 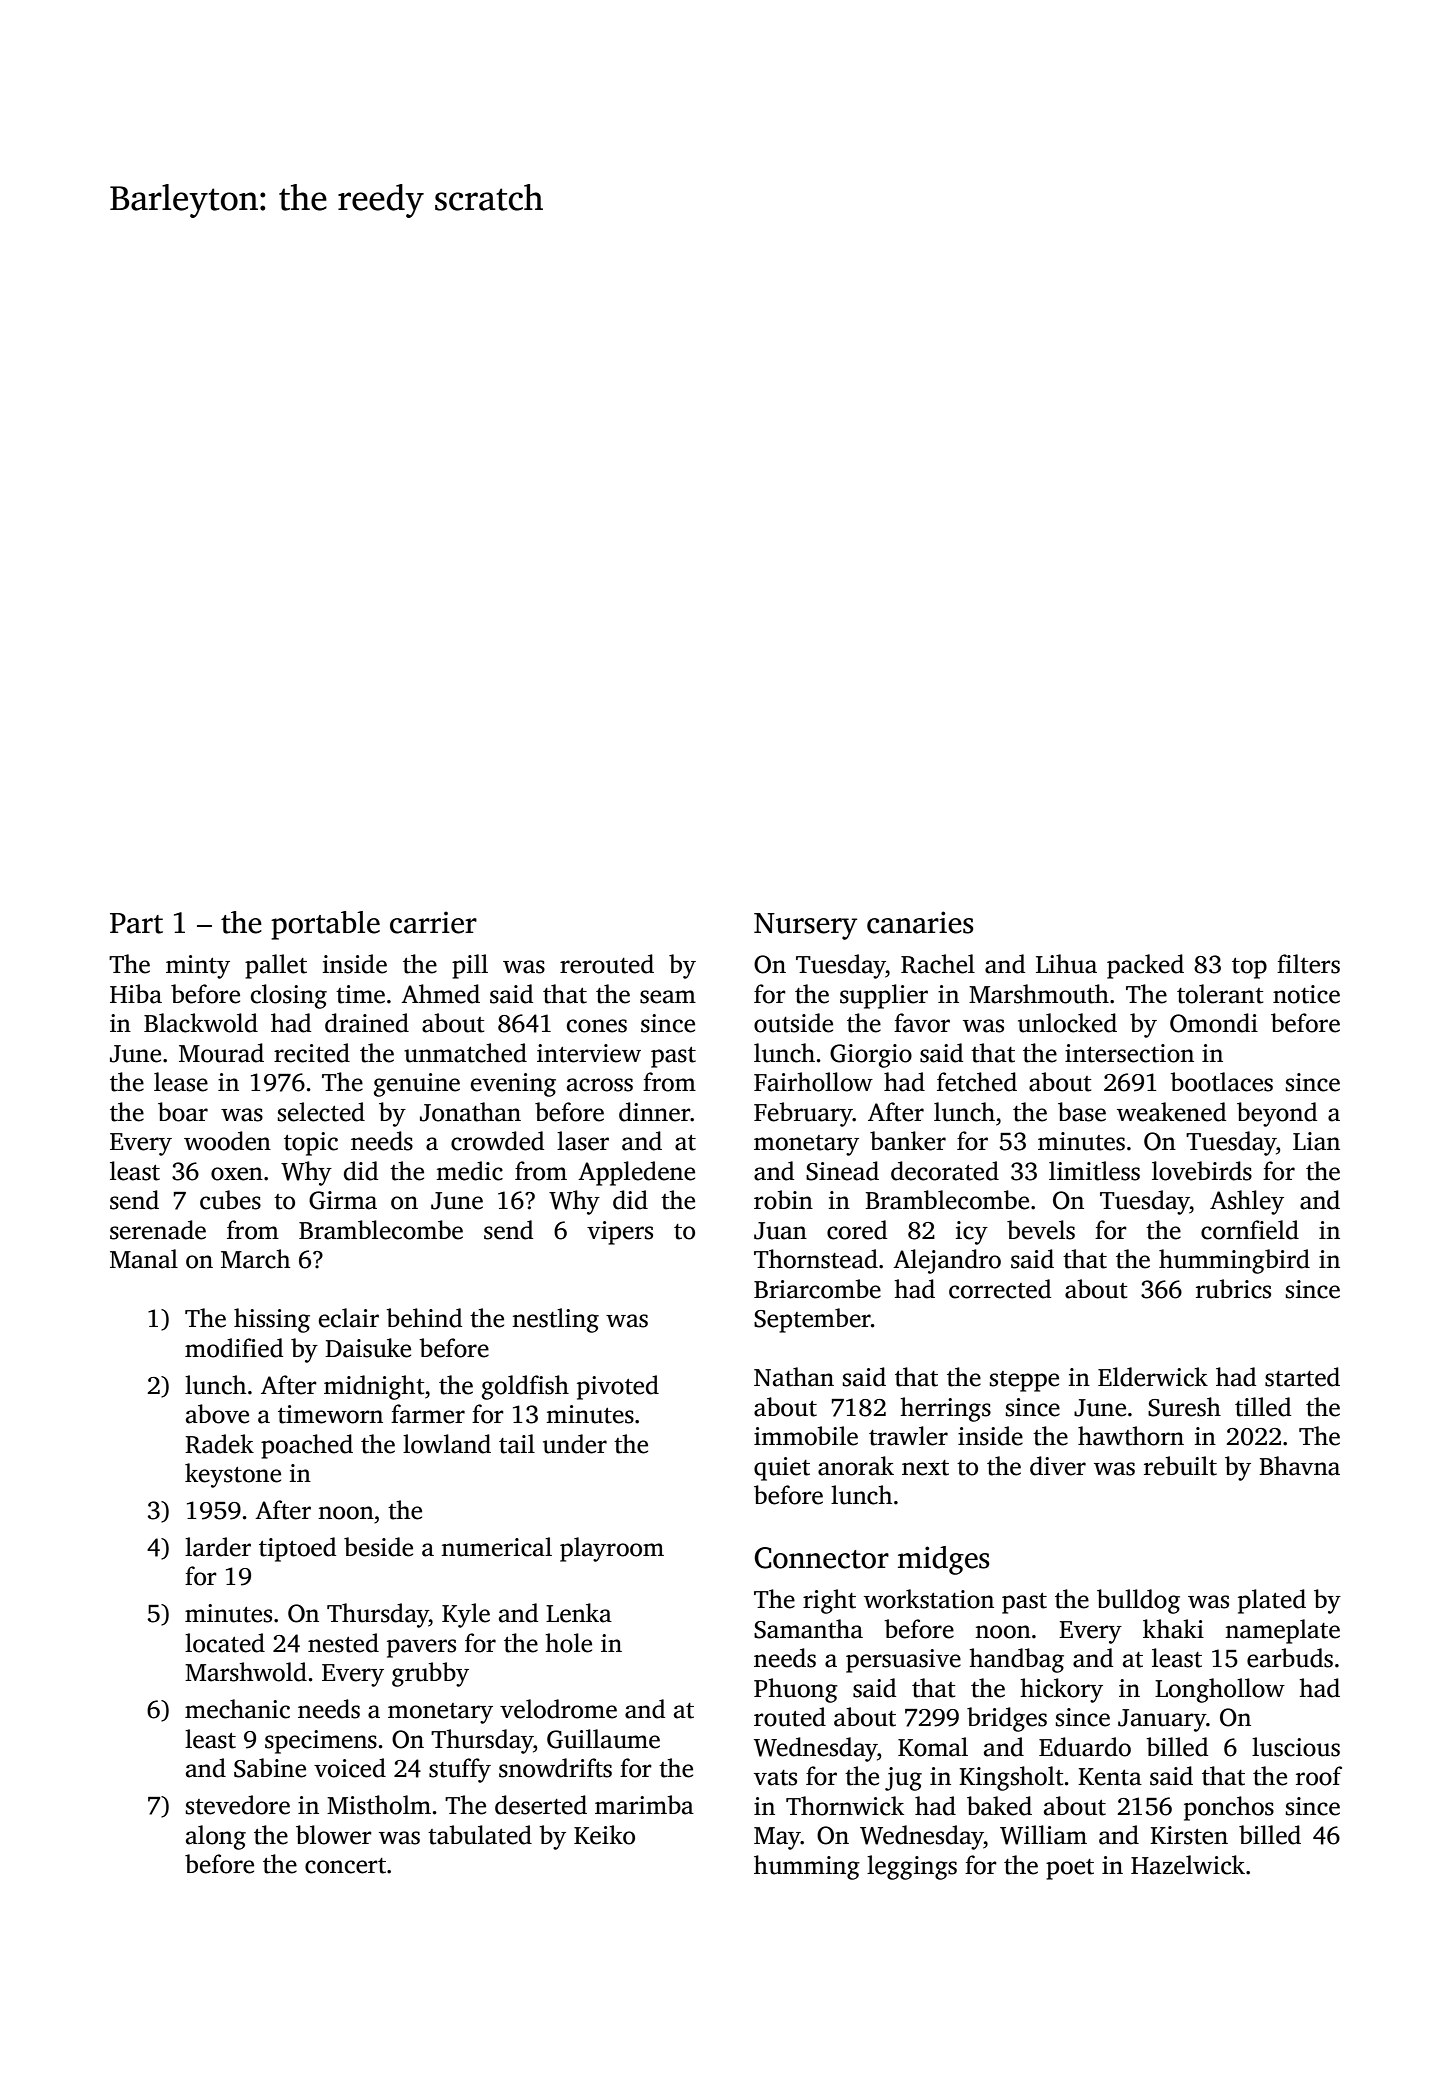 I want to click on located, so click(x=225, y=1643).
